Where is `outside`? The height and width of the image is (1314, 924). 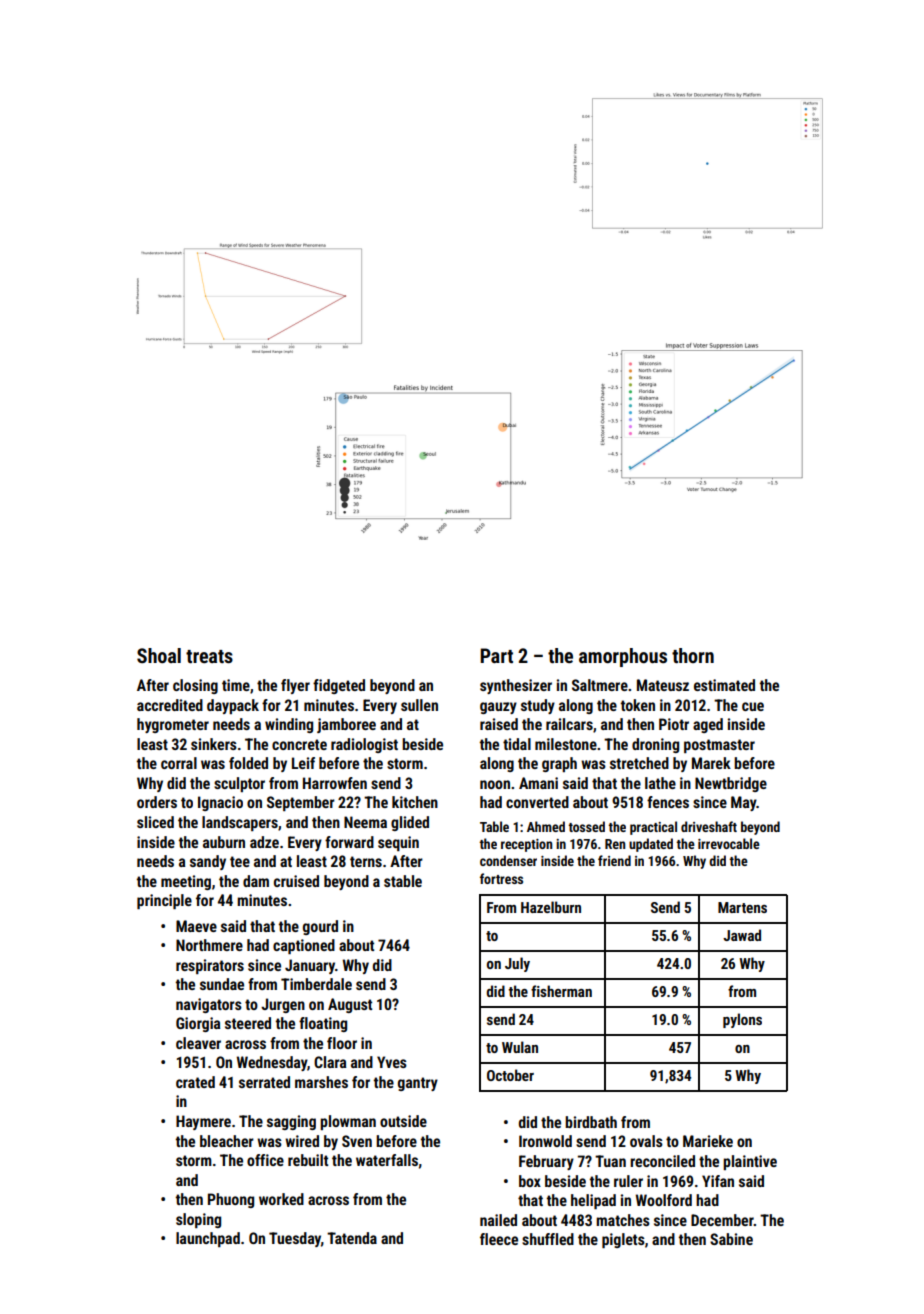
outside is located at coordinates (403, 1121).
